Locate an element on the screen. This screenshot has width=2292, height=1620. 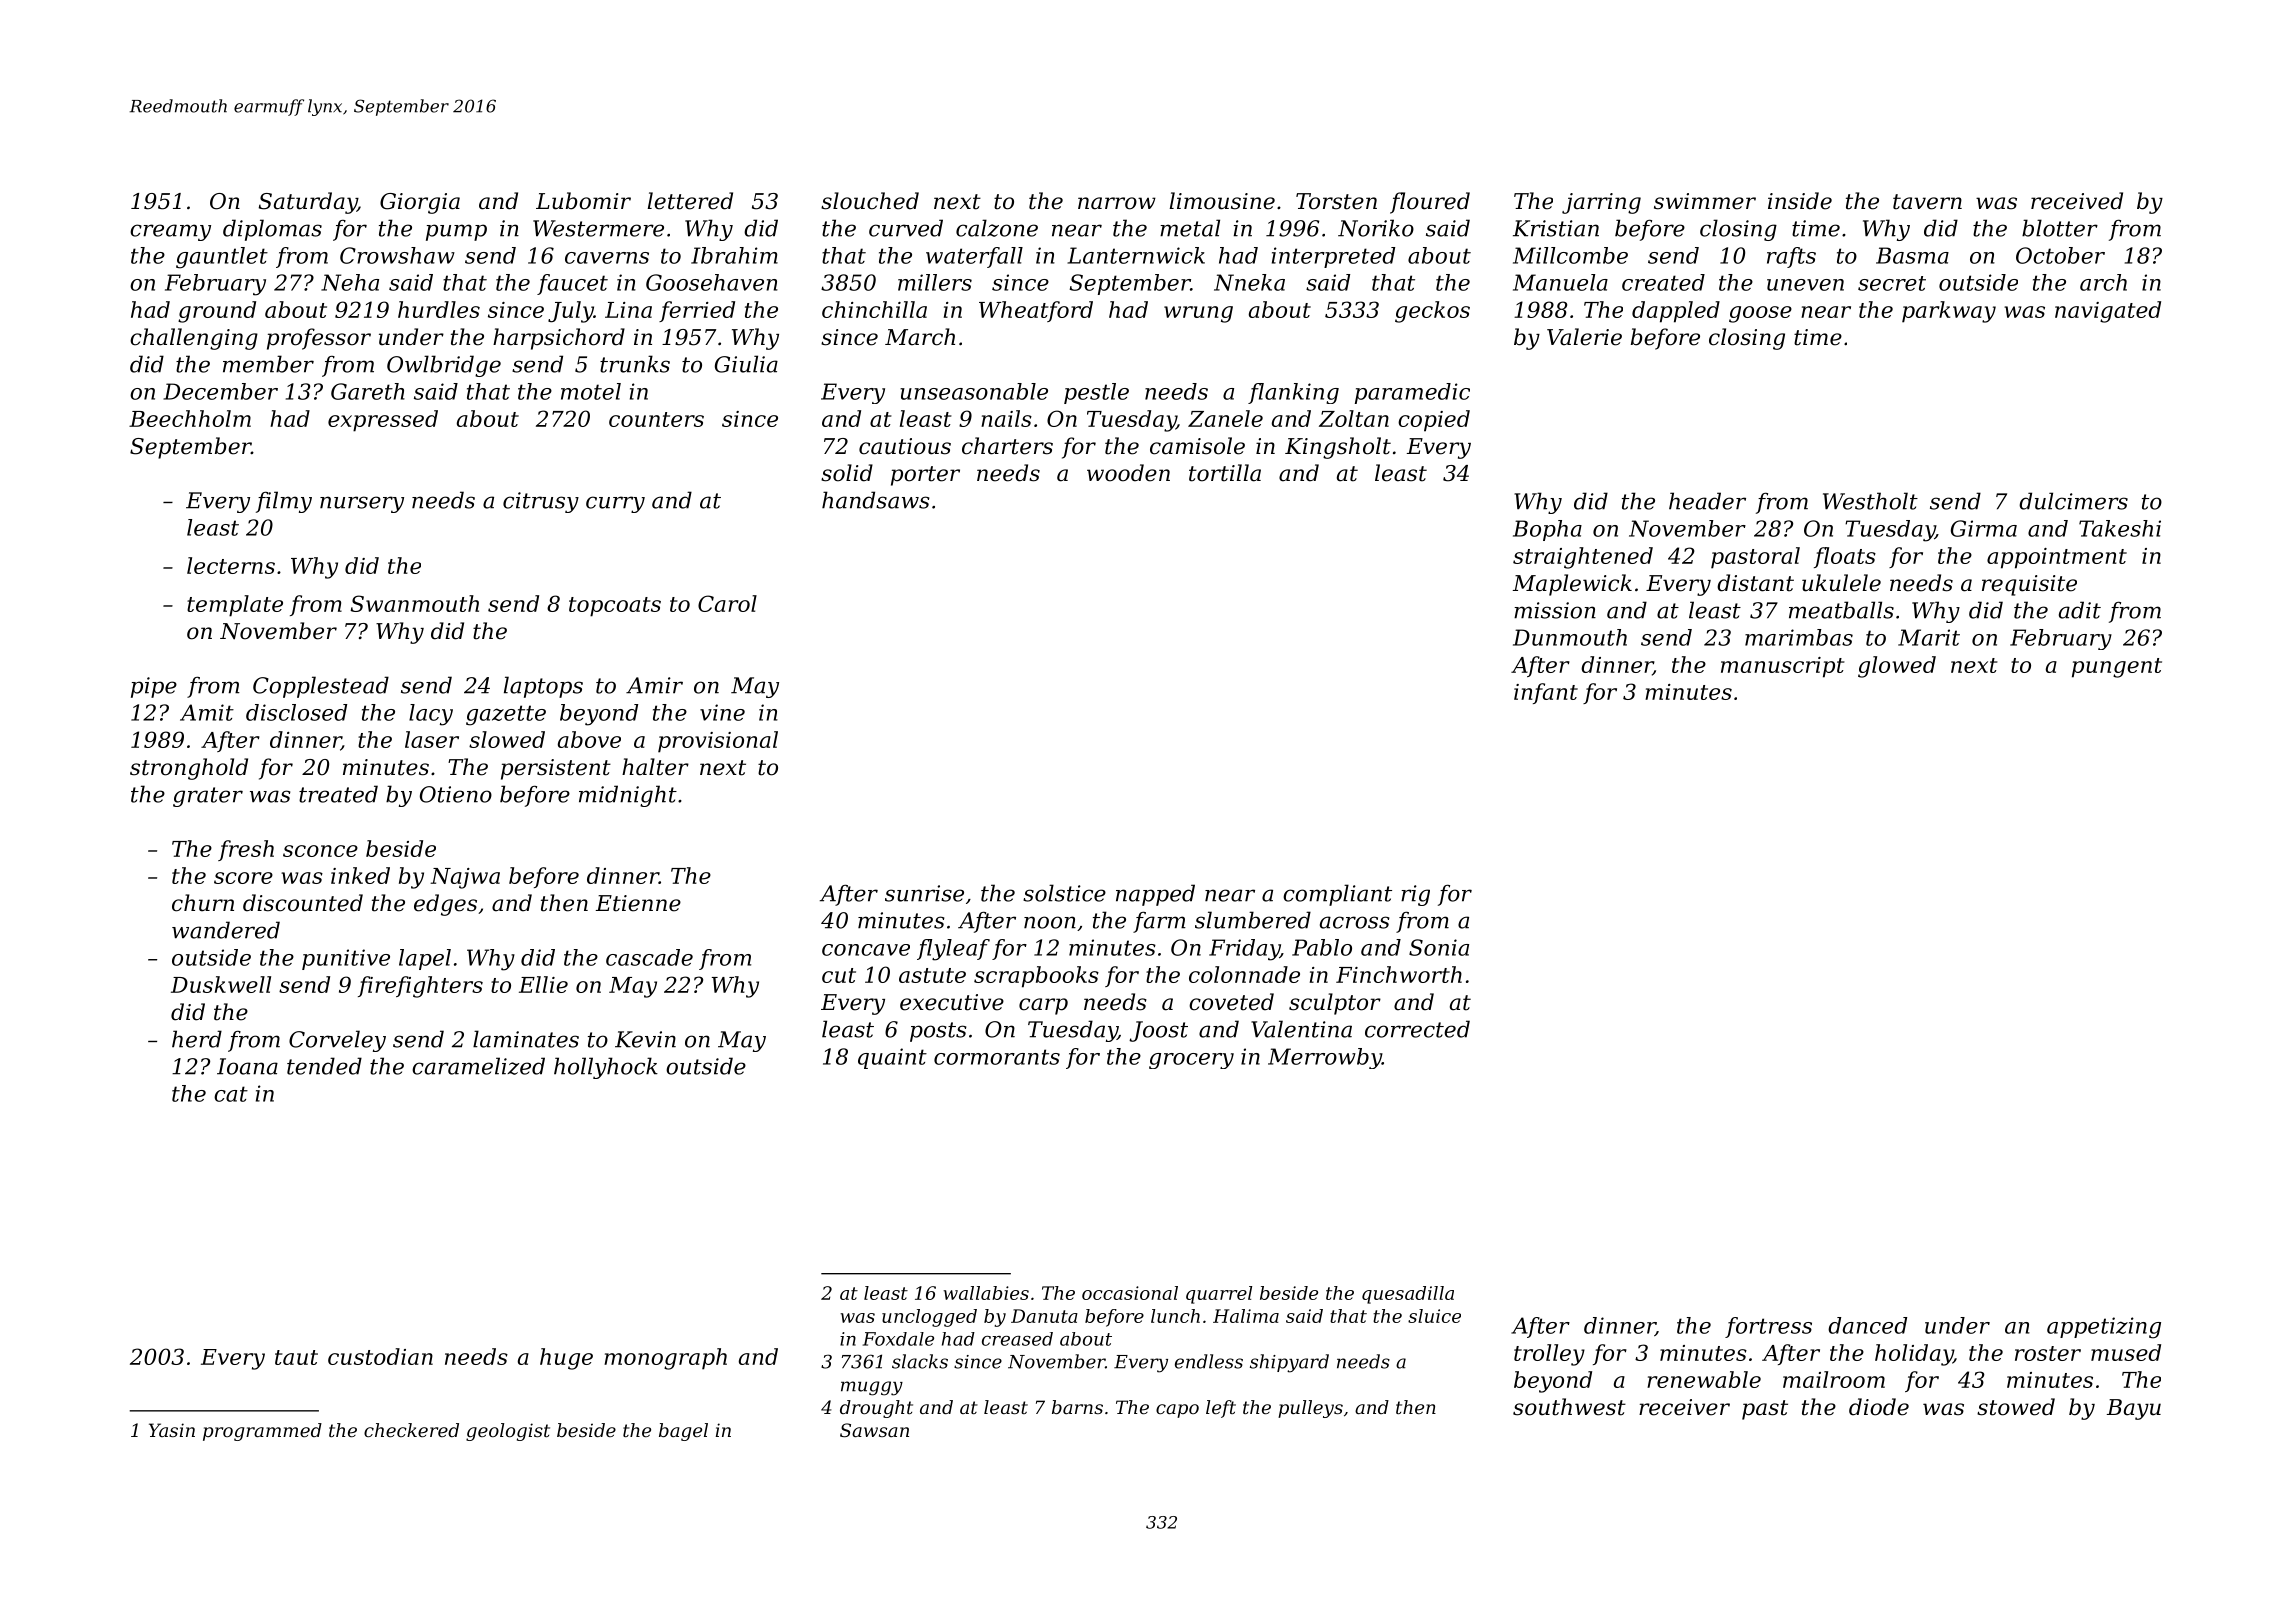
sunrise is located at coordinates (924, 893).
